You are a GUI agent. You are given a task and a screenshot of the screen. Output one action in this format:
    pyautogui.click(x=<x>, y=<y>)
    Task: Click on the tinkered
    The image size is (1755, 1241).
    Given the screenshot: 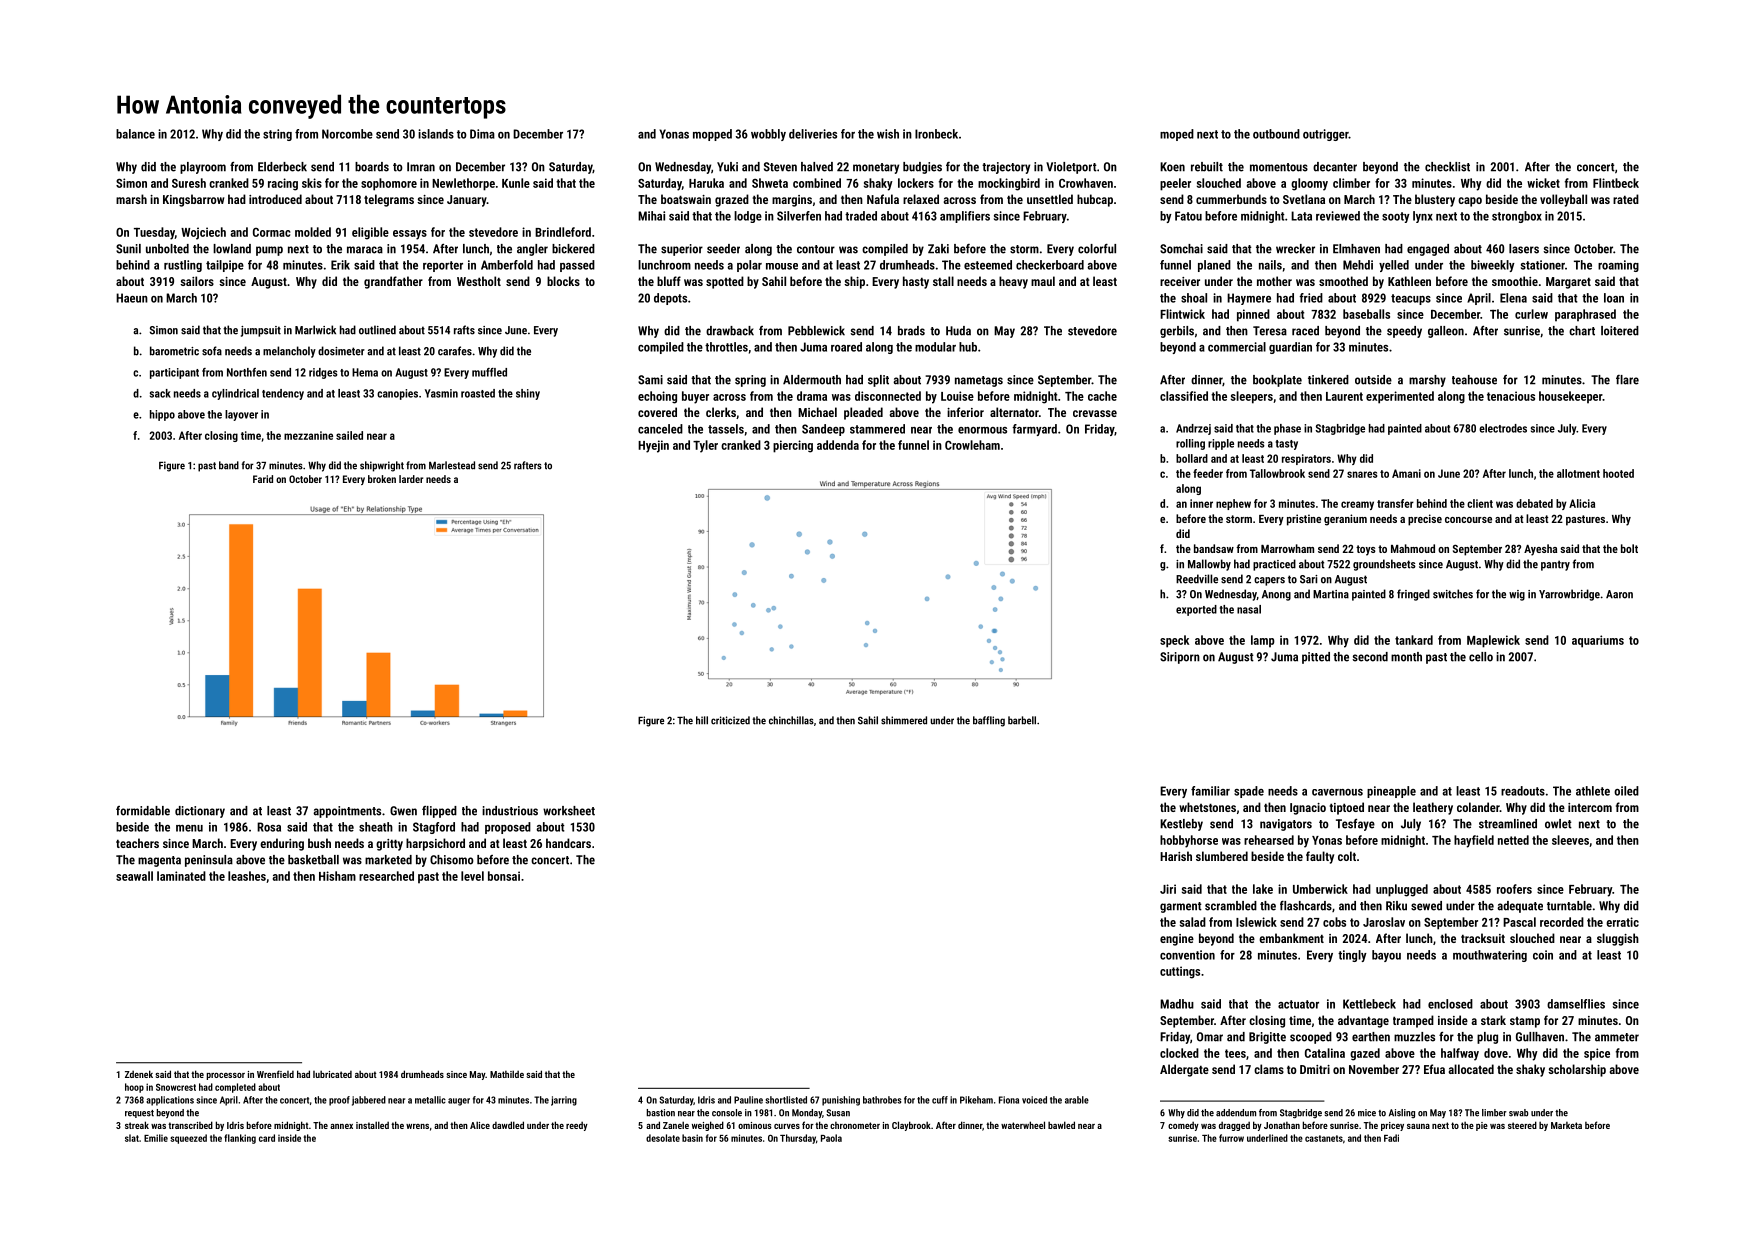 What is the action you would take?
    pyautogui.click(x=1328, y=380)
